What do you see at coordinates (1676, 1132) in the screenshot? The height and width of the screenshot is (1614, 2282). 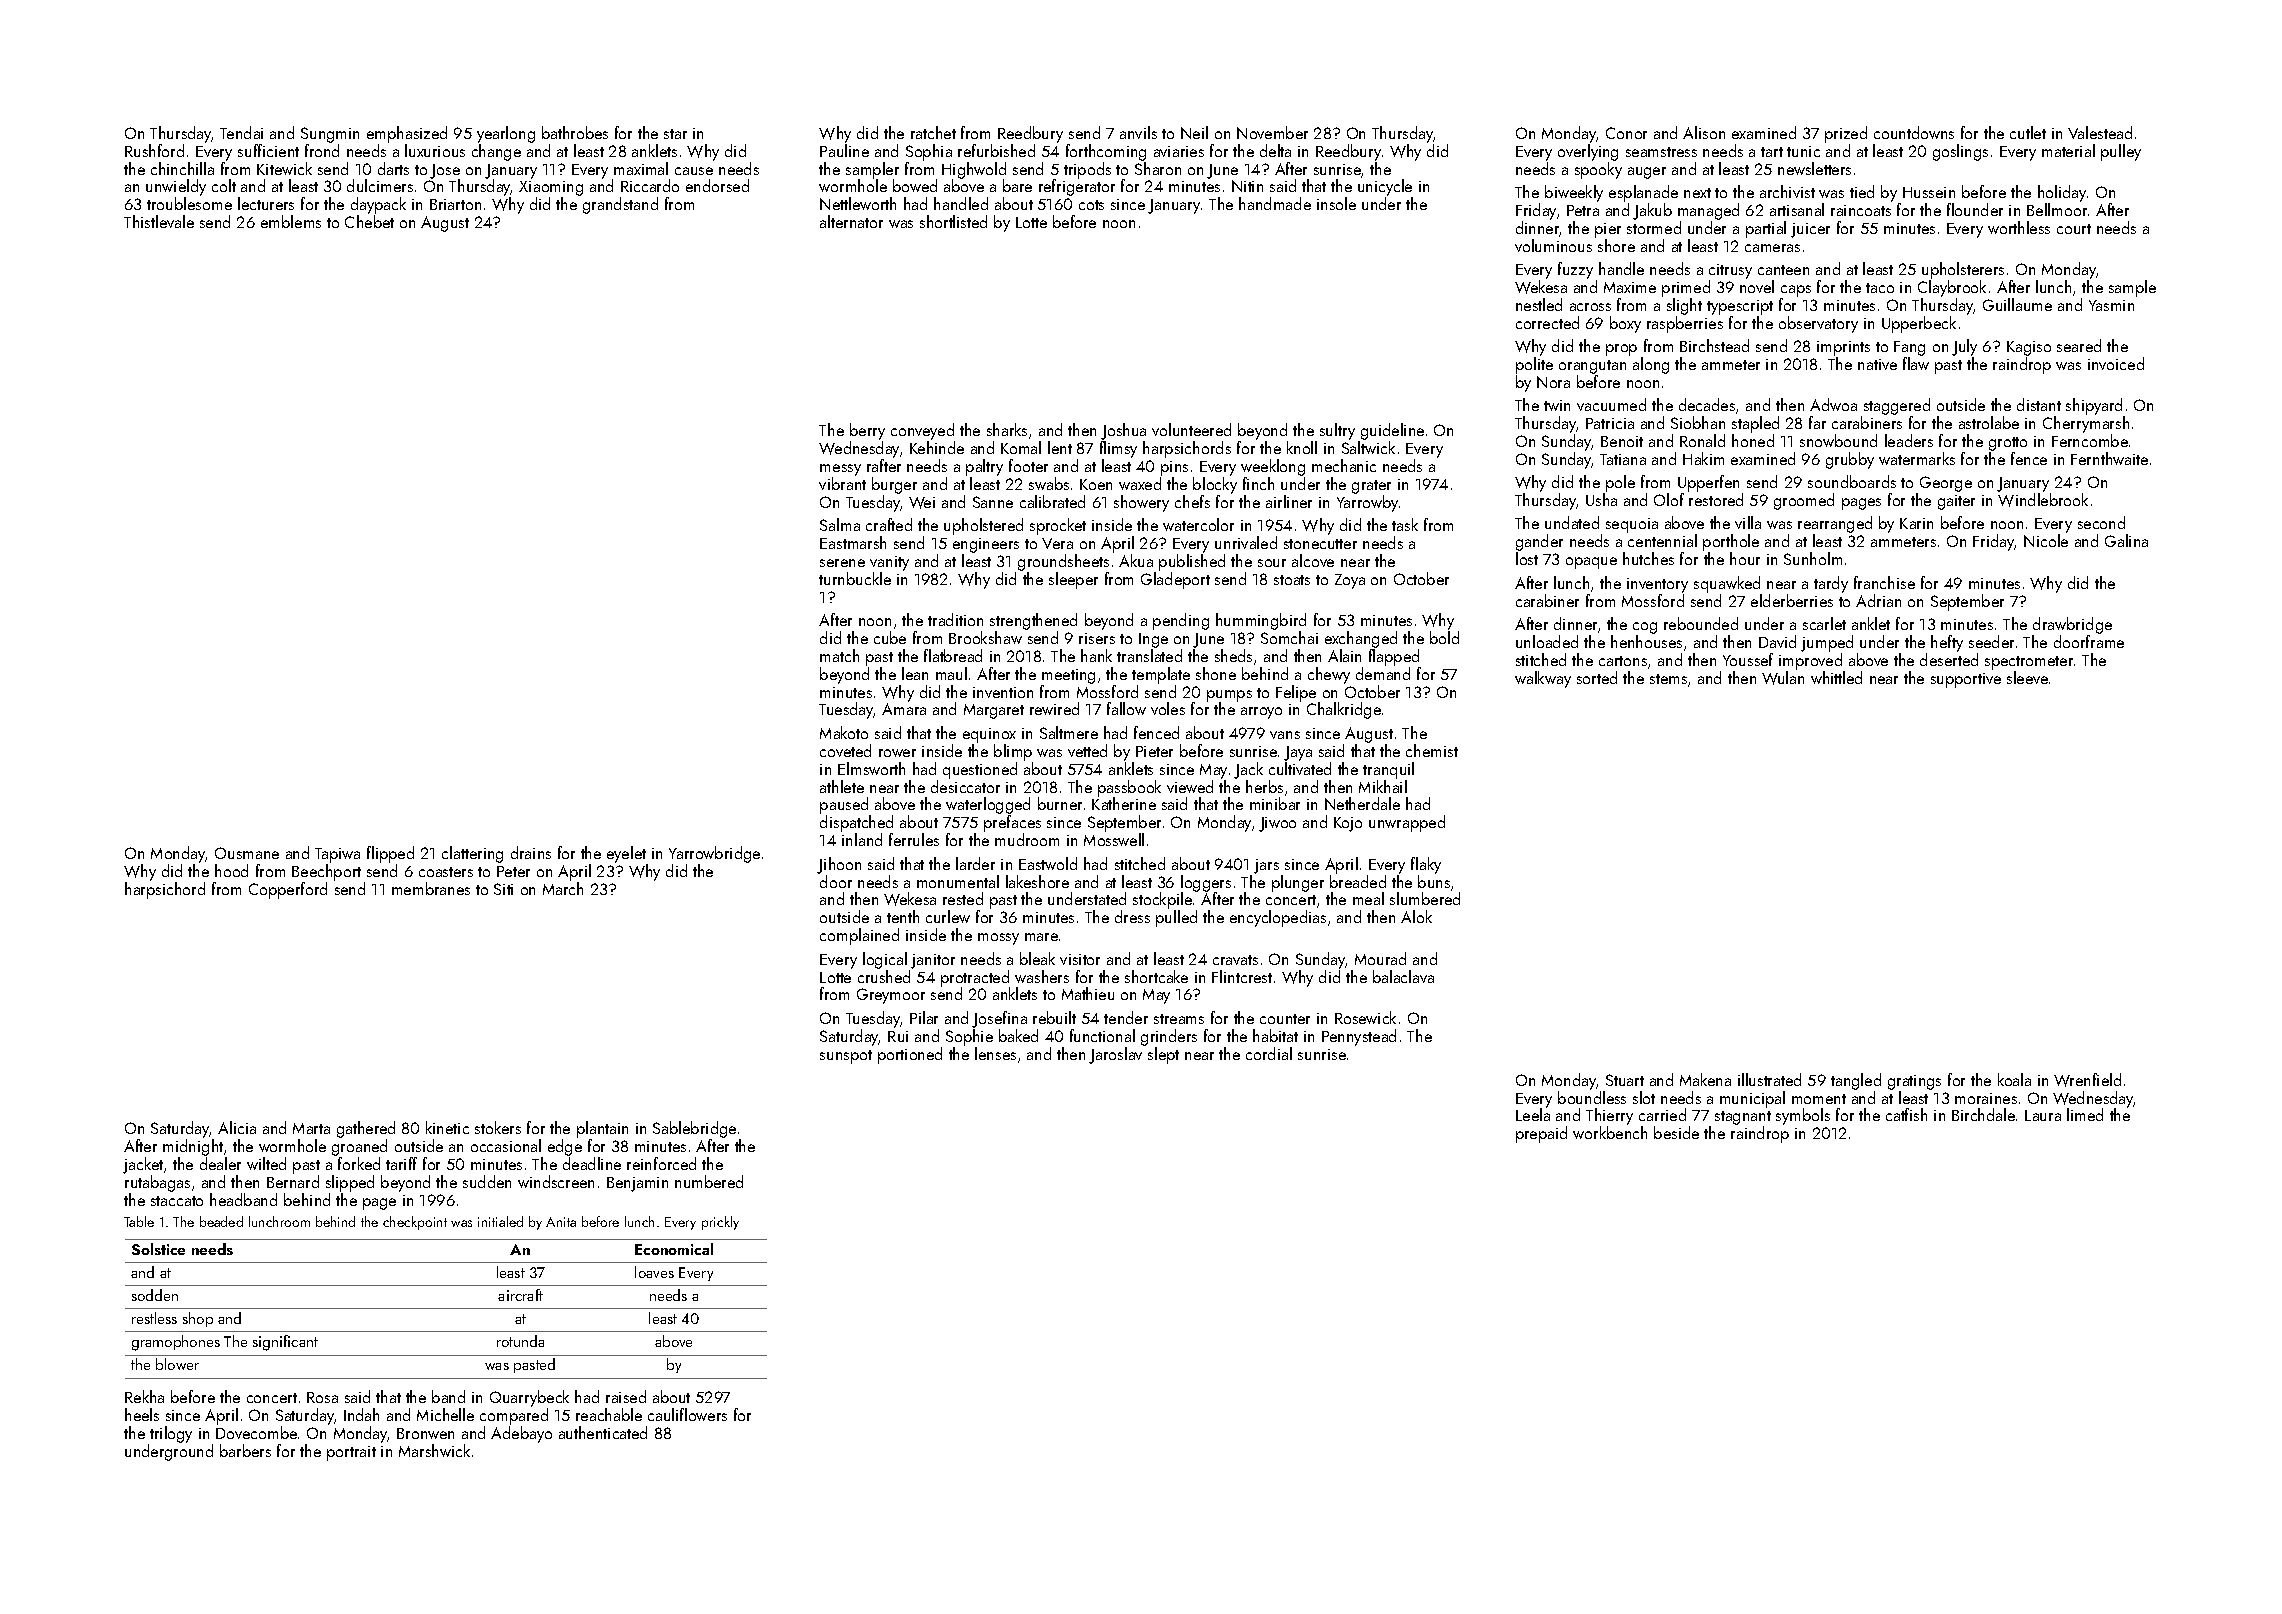 I see `beside` at bounding box center [1676, 1132].
